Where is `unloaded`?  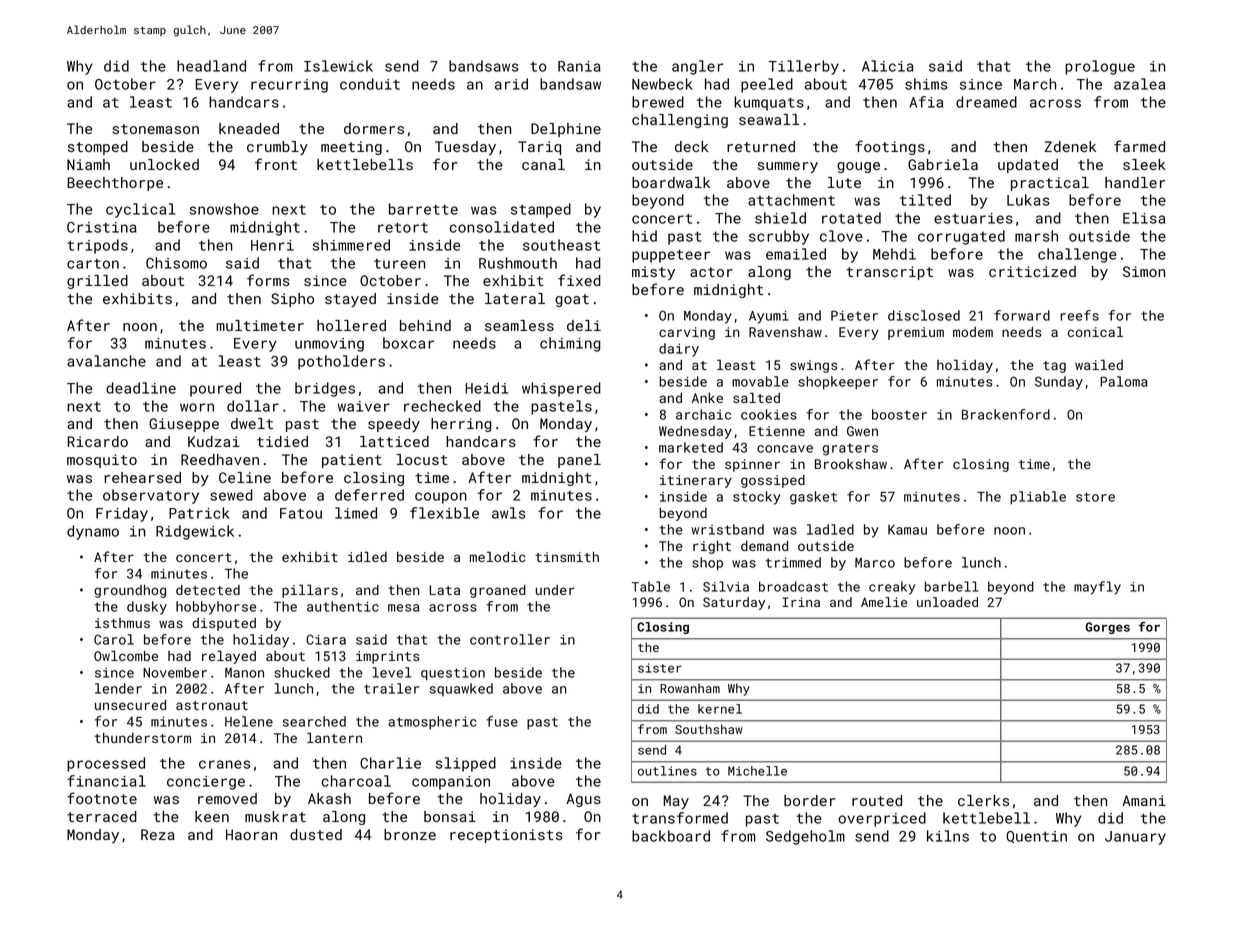 unloaded is located at coordinates (947, 602).
